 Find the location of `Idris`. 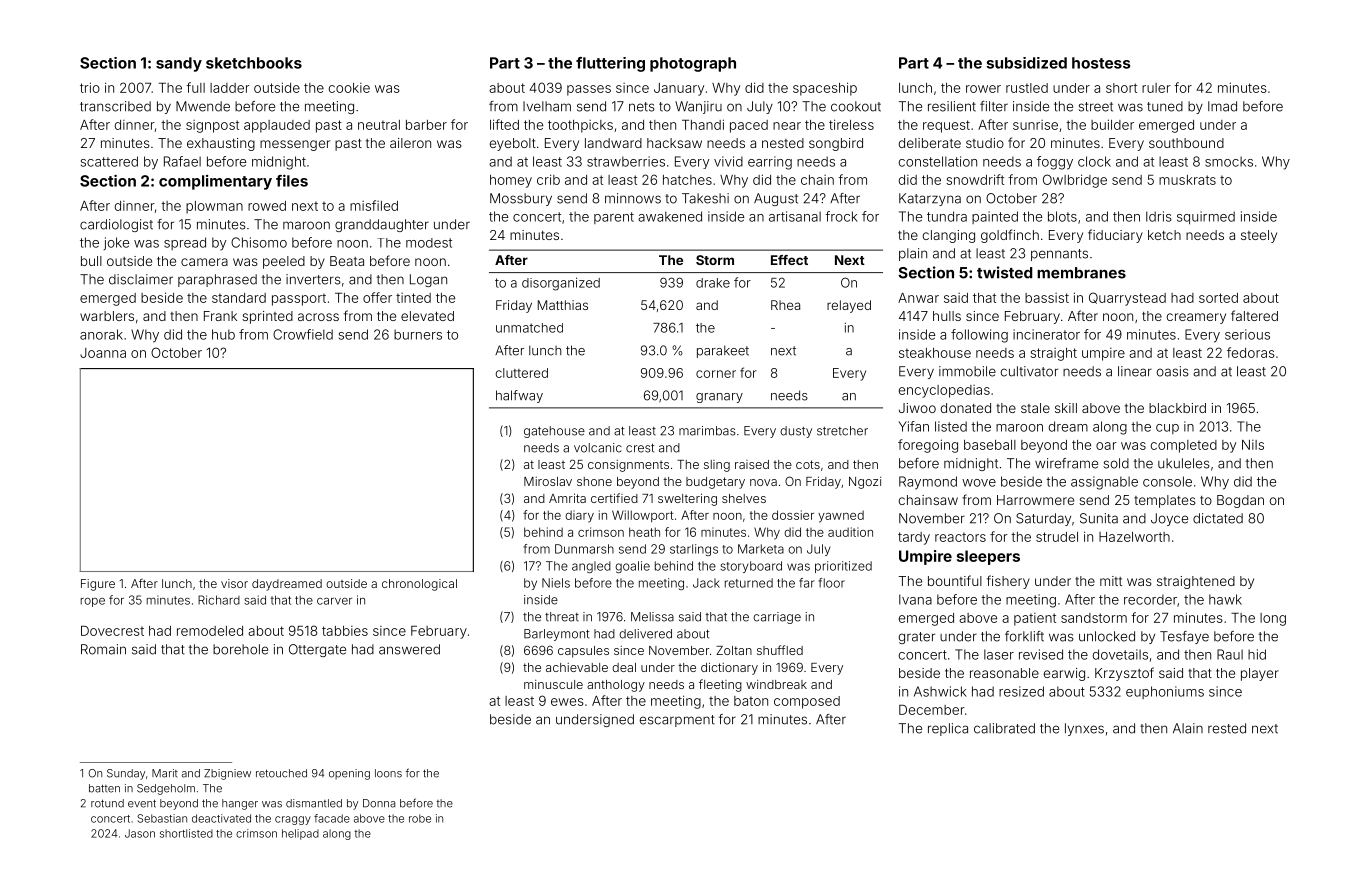

Idris is located at coordinates (1159, 216).
